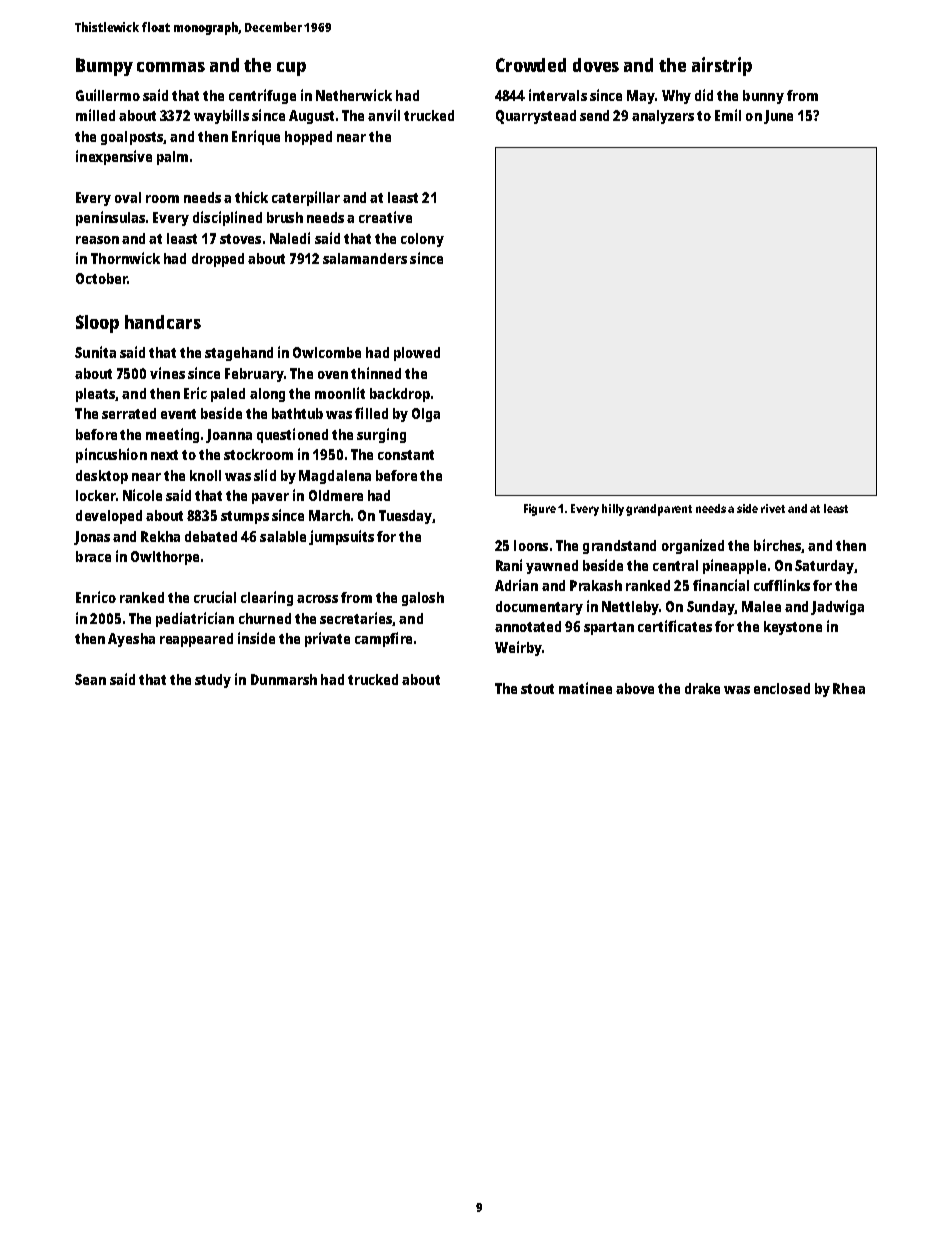 This document has height=1233, width=952. I want to click on study, so click(213, 681).
